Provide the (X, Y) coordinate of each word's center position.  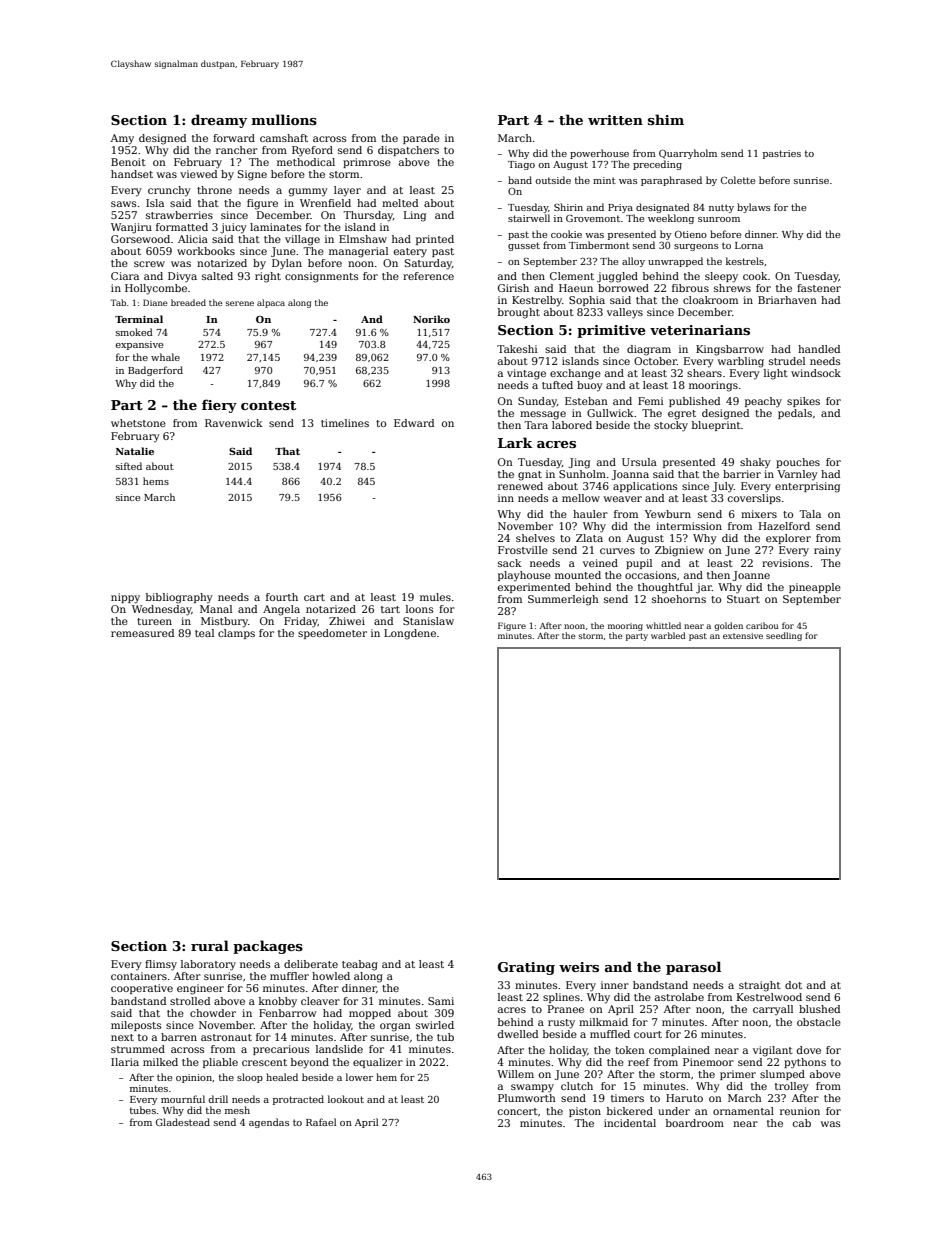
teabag (360, 965)
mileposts (136, 1026)
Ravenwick (234, 423)
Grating (526, 968)
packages (268, 947)
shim (666, 119)
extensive (743, 636)
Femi (651, 401)
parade (421, 139)
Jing (579, 463)
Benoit (128, 162)
